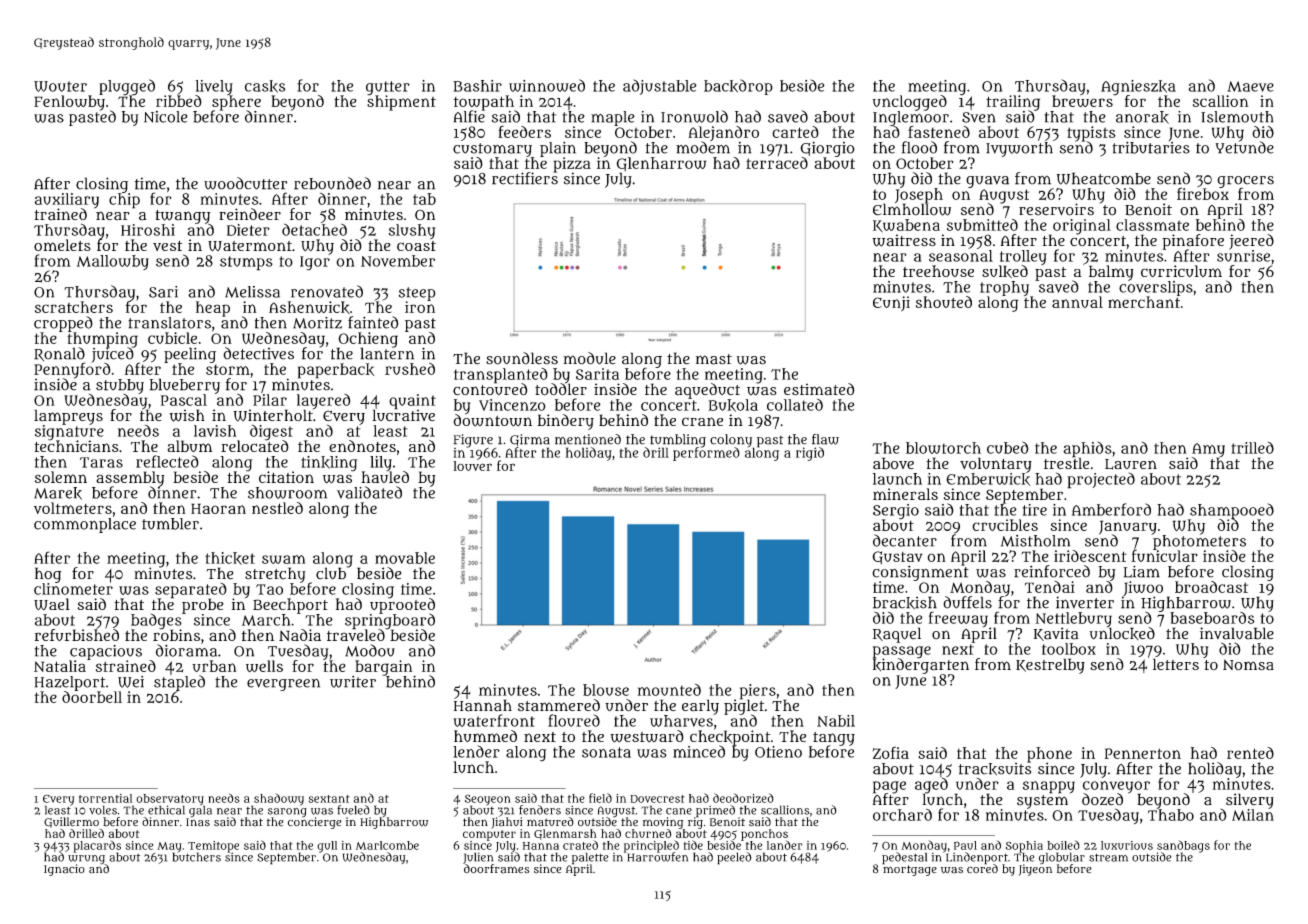 This screenshot has width=1308, height=924. Describe the element at coordinates (1019, 149) in the screenshot. I see `Ivyworth` at that location.
